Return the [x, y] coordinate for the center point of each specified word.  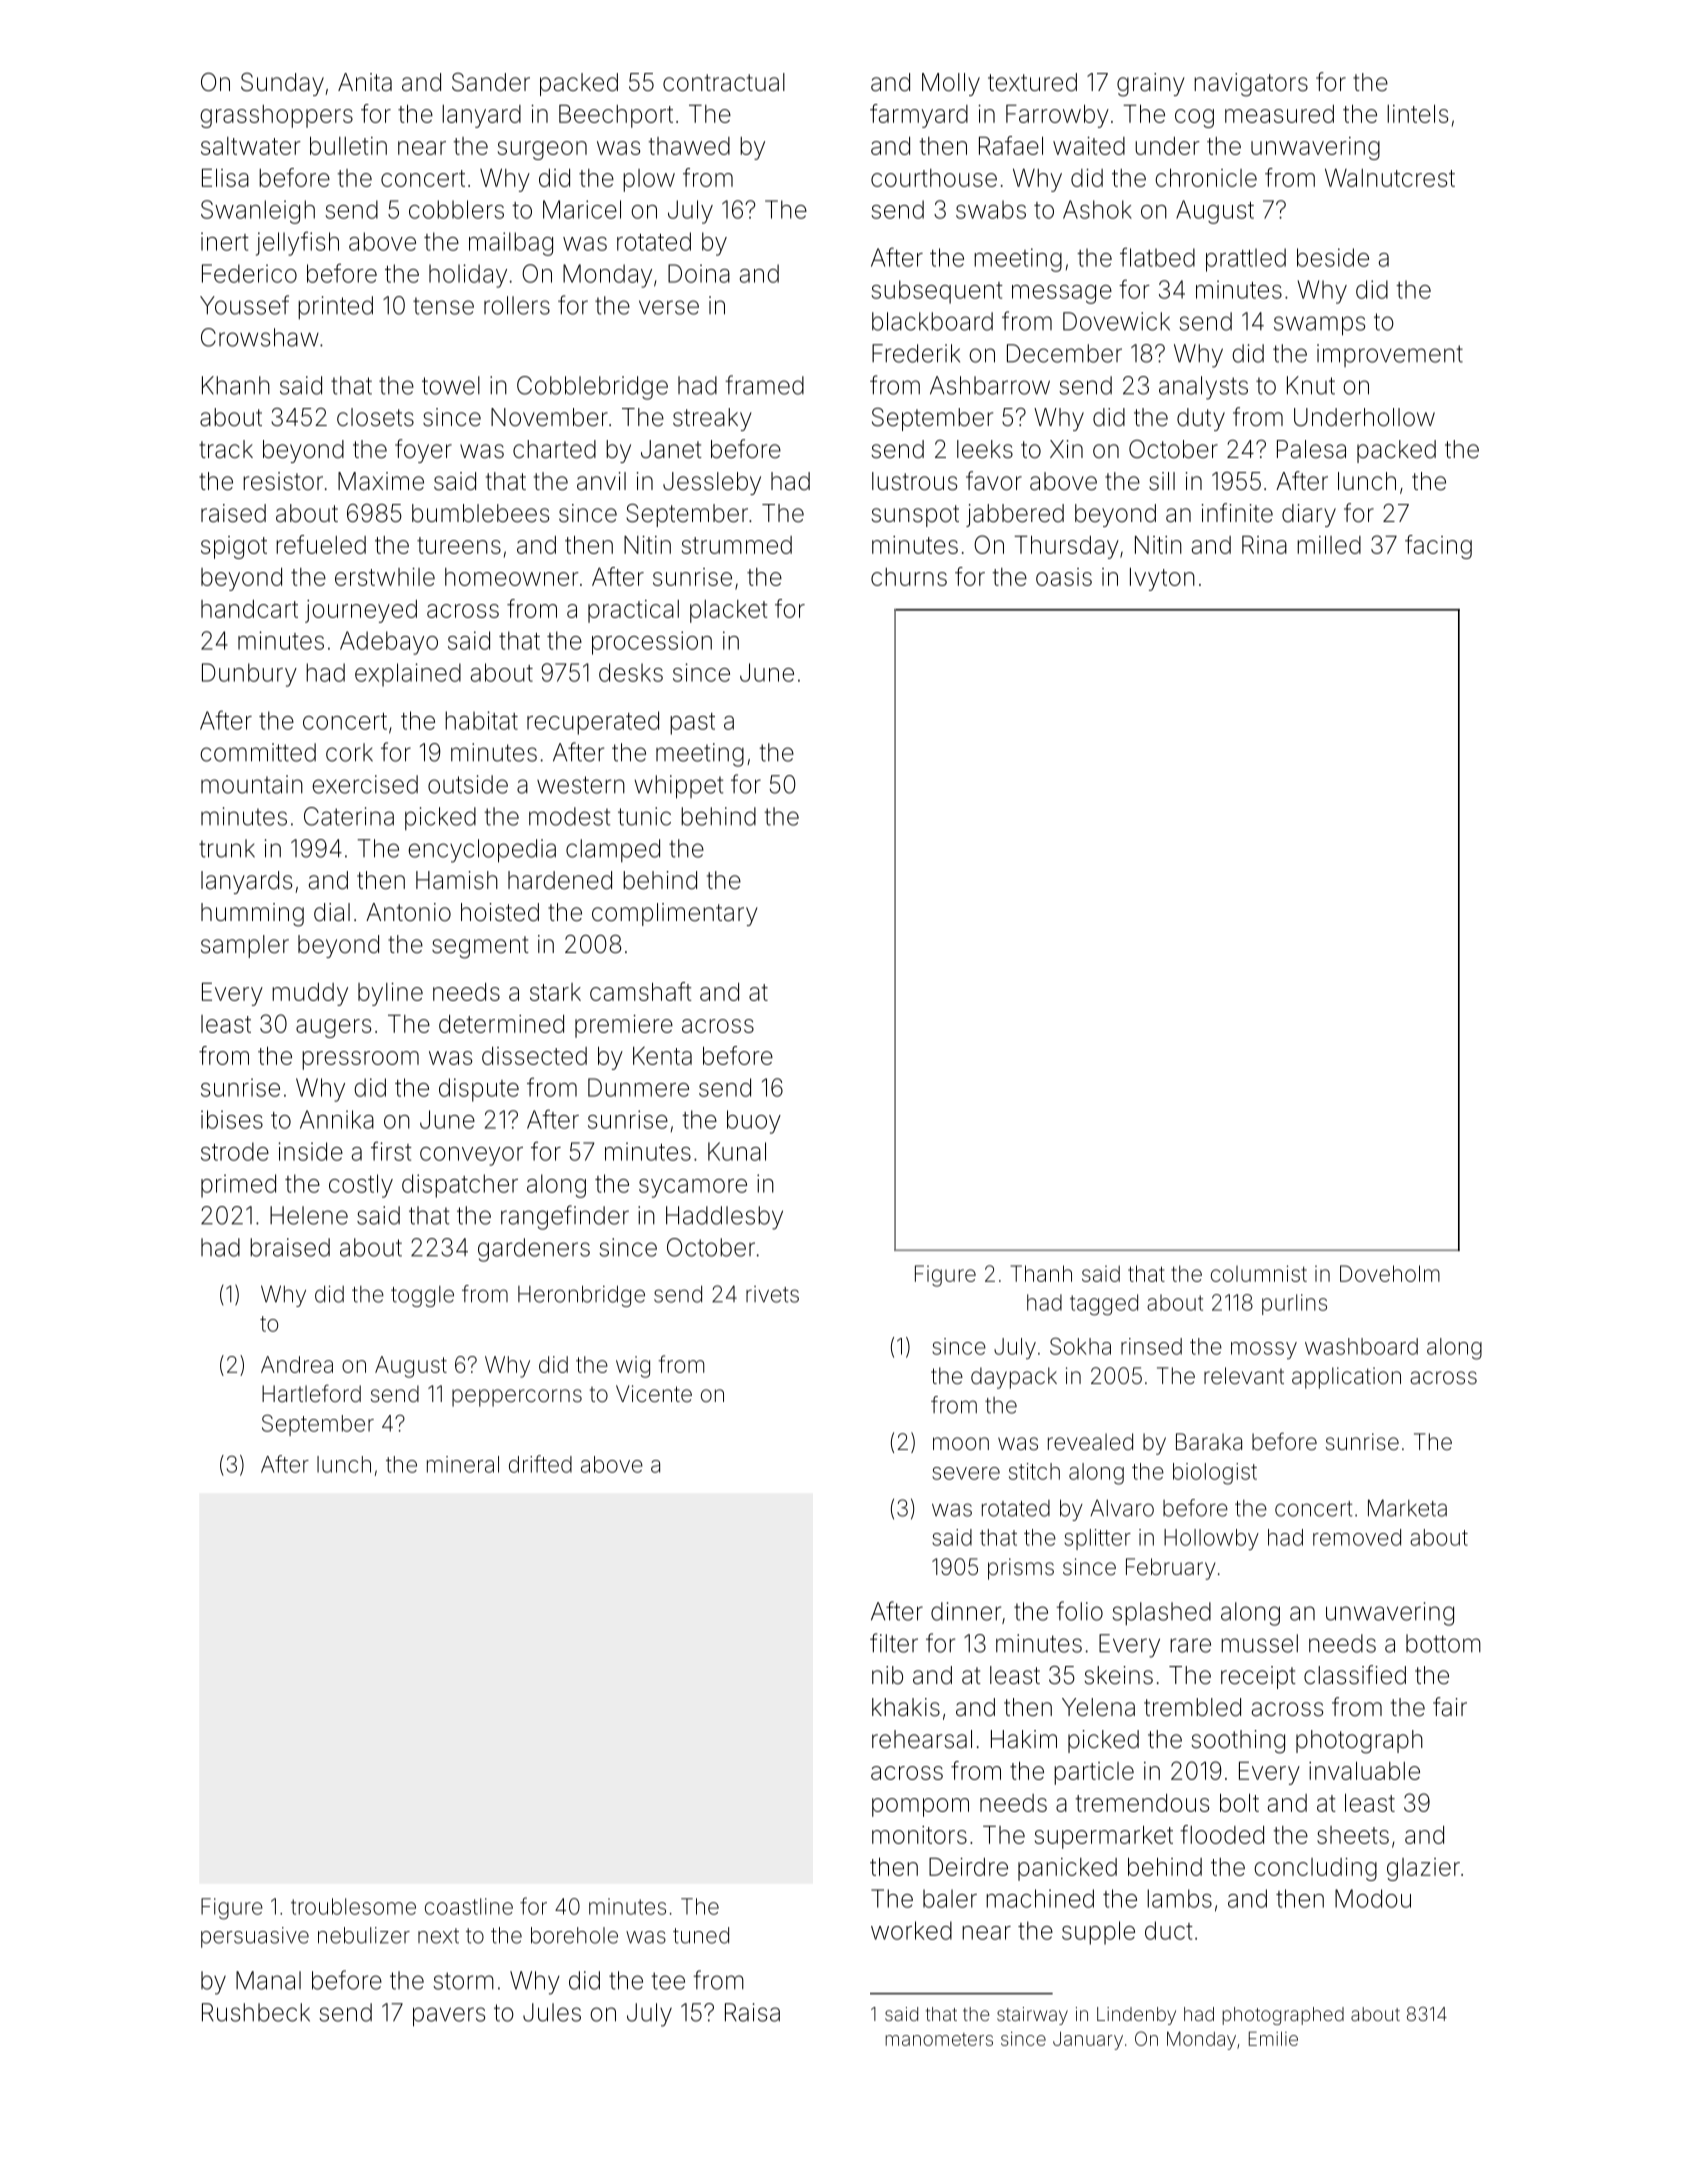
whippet [678, 787]
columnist [1259, 1273]
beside [1333, 257]
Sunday [282, 84]
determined [501, 1024]
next [438, 1936]
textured [1032, 82]
